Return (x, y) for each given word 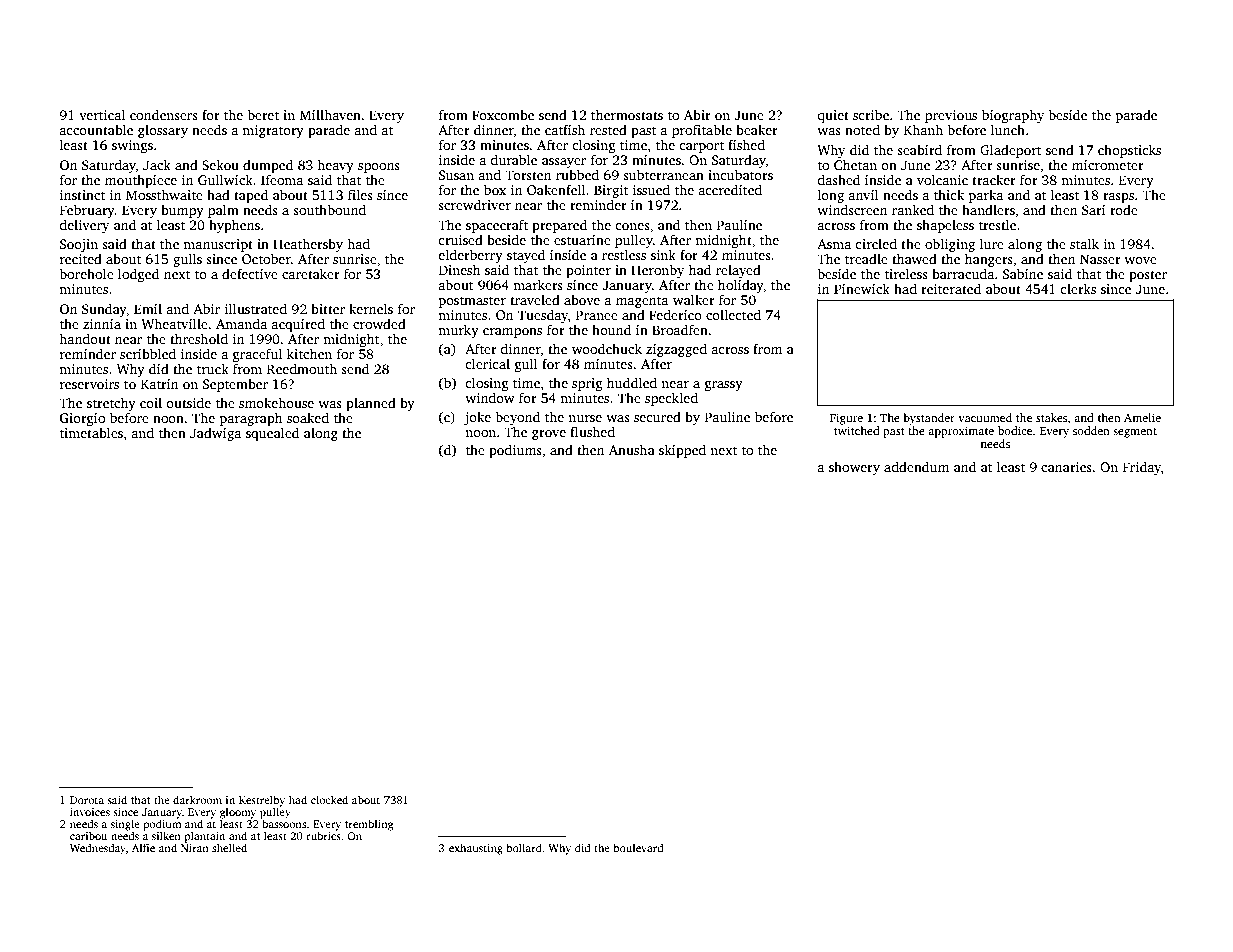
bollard (524, 847)
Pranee (597, 315)
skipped (682, 451)
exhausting (476, 849)
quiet (833, 116)
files (360, 194)
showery (854, 468)
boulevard (639, 847)
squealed (272, 434)
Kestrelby (262, 801)
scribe (871, 114)
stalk (1084, 243)
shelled (229, 847)
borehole (86, 273)
